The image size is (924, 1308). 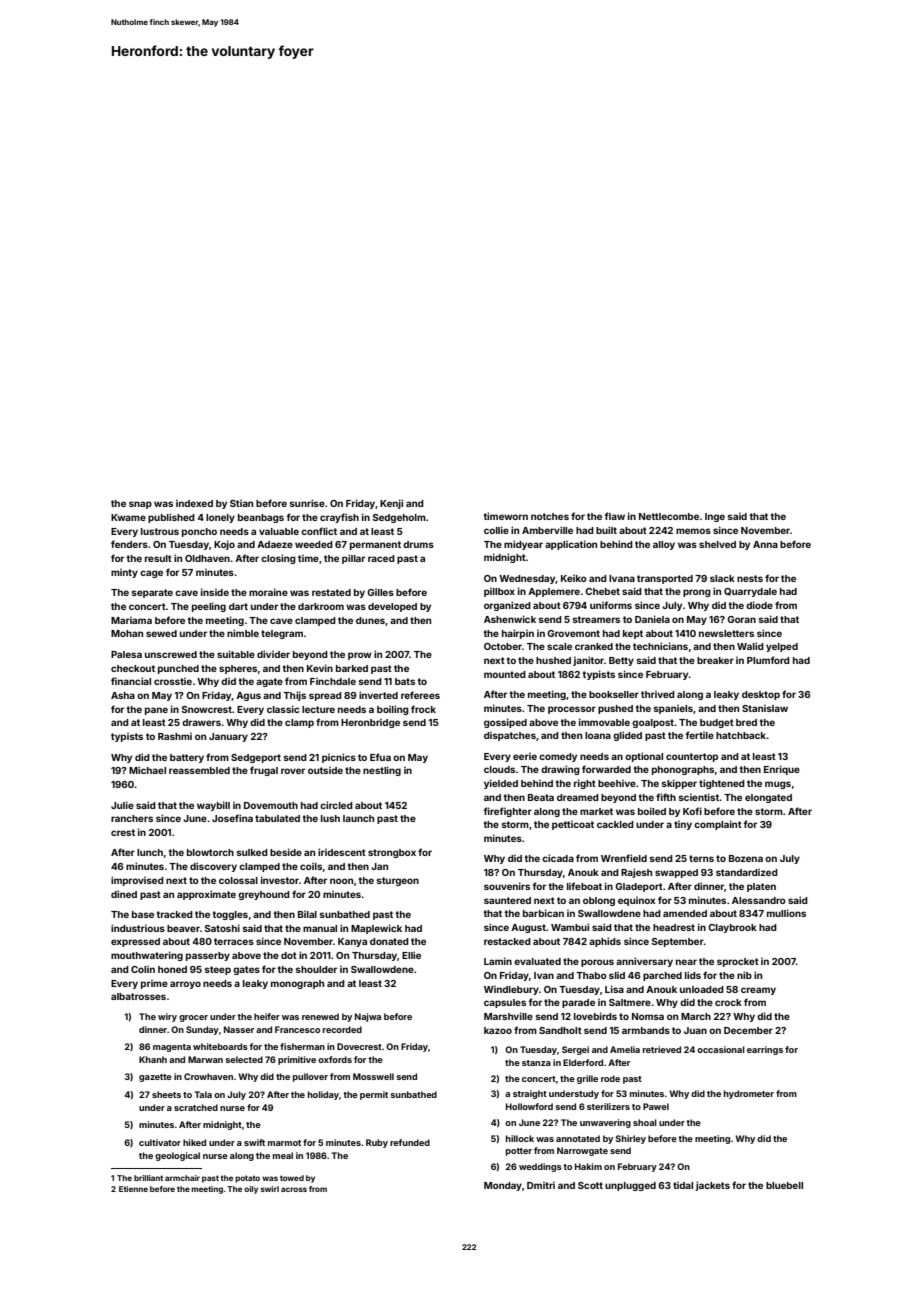 What do you see at coordinates (669, 516) in the document?
I see `Nettlecombe` at bounding box center [669, 516].
